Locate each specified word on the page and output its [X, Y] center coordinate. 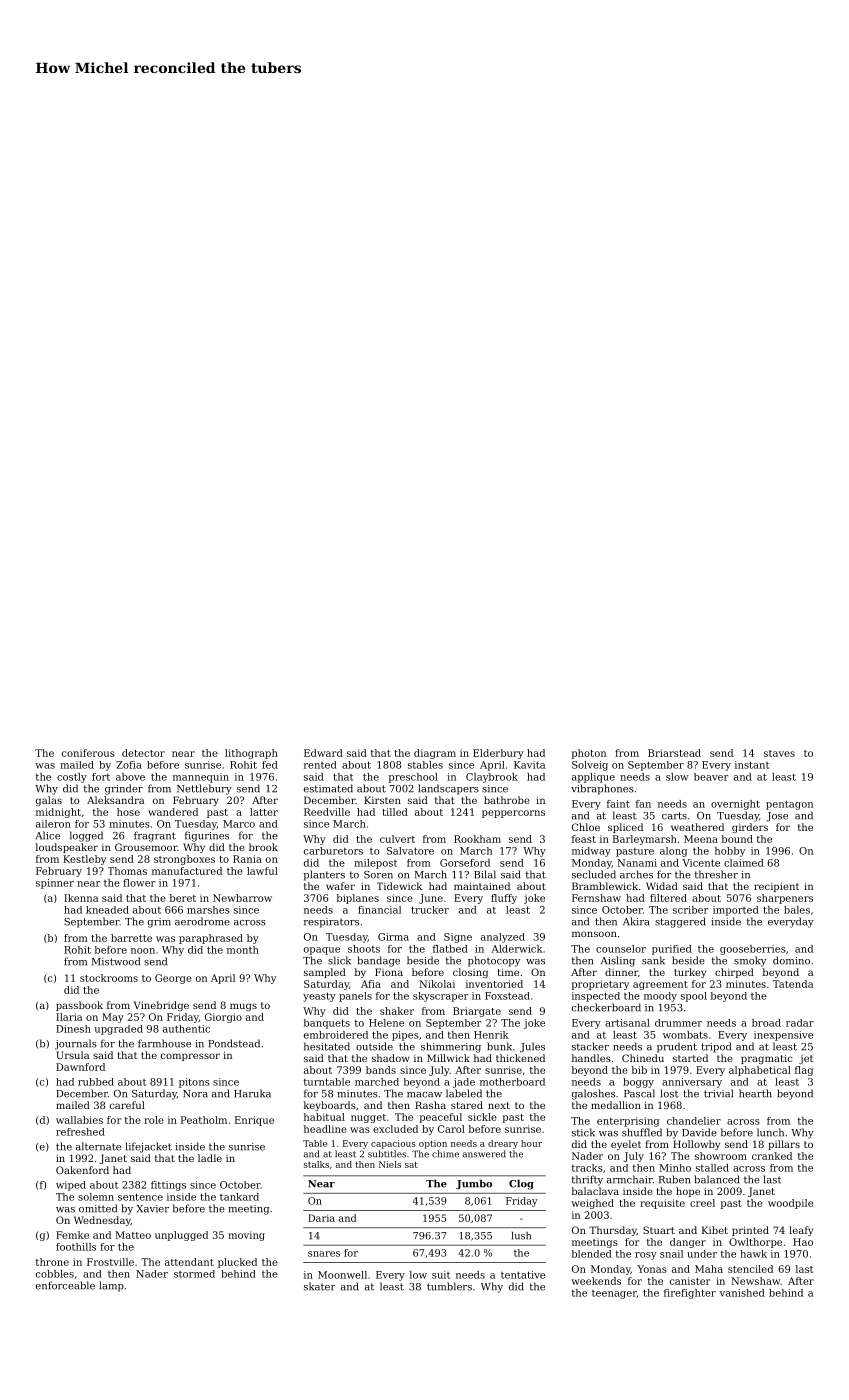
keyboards [330, 1106]
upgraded [119, 1030]
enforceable [65, 1285]
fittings [168, 1186]
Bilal [485, 874]
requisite [662, 1204]
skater [319, 1286]
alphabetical [760, 1071]
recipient [776, 887]
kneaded [107, 910]
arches [636, 874]
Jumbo [474, 1185]
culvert [397, 839]
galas [49, 801]
